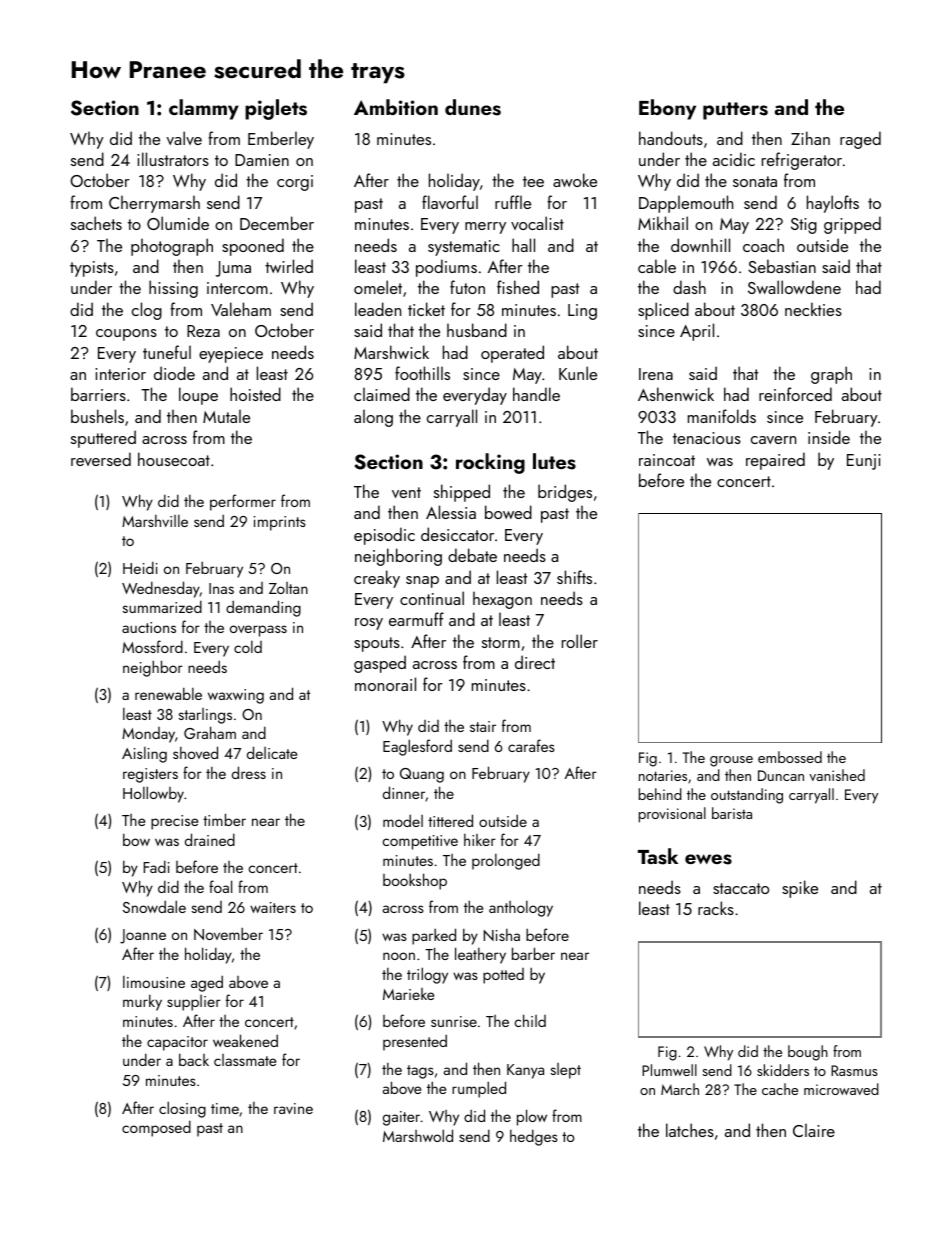 This page has height=1233, width=952. What do you see at coordinates (790, 757) in the page?
I see `embossed` at bounding box center [790, 757].
